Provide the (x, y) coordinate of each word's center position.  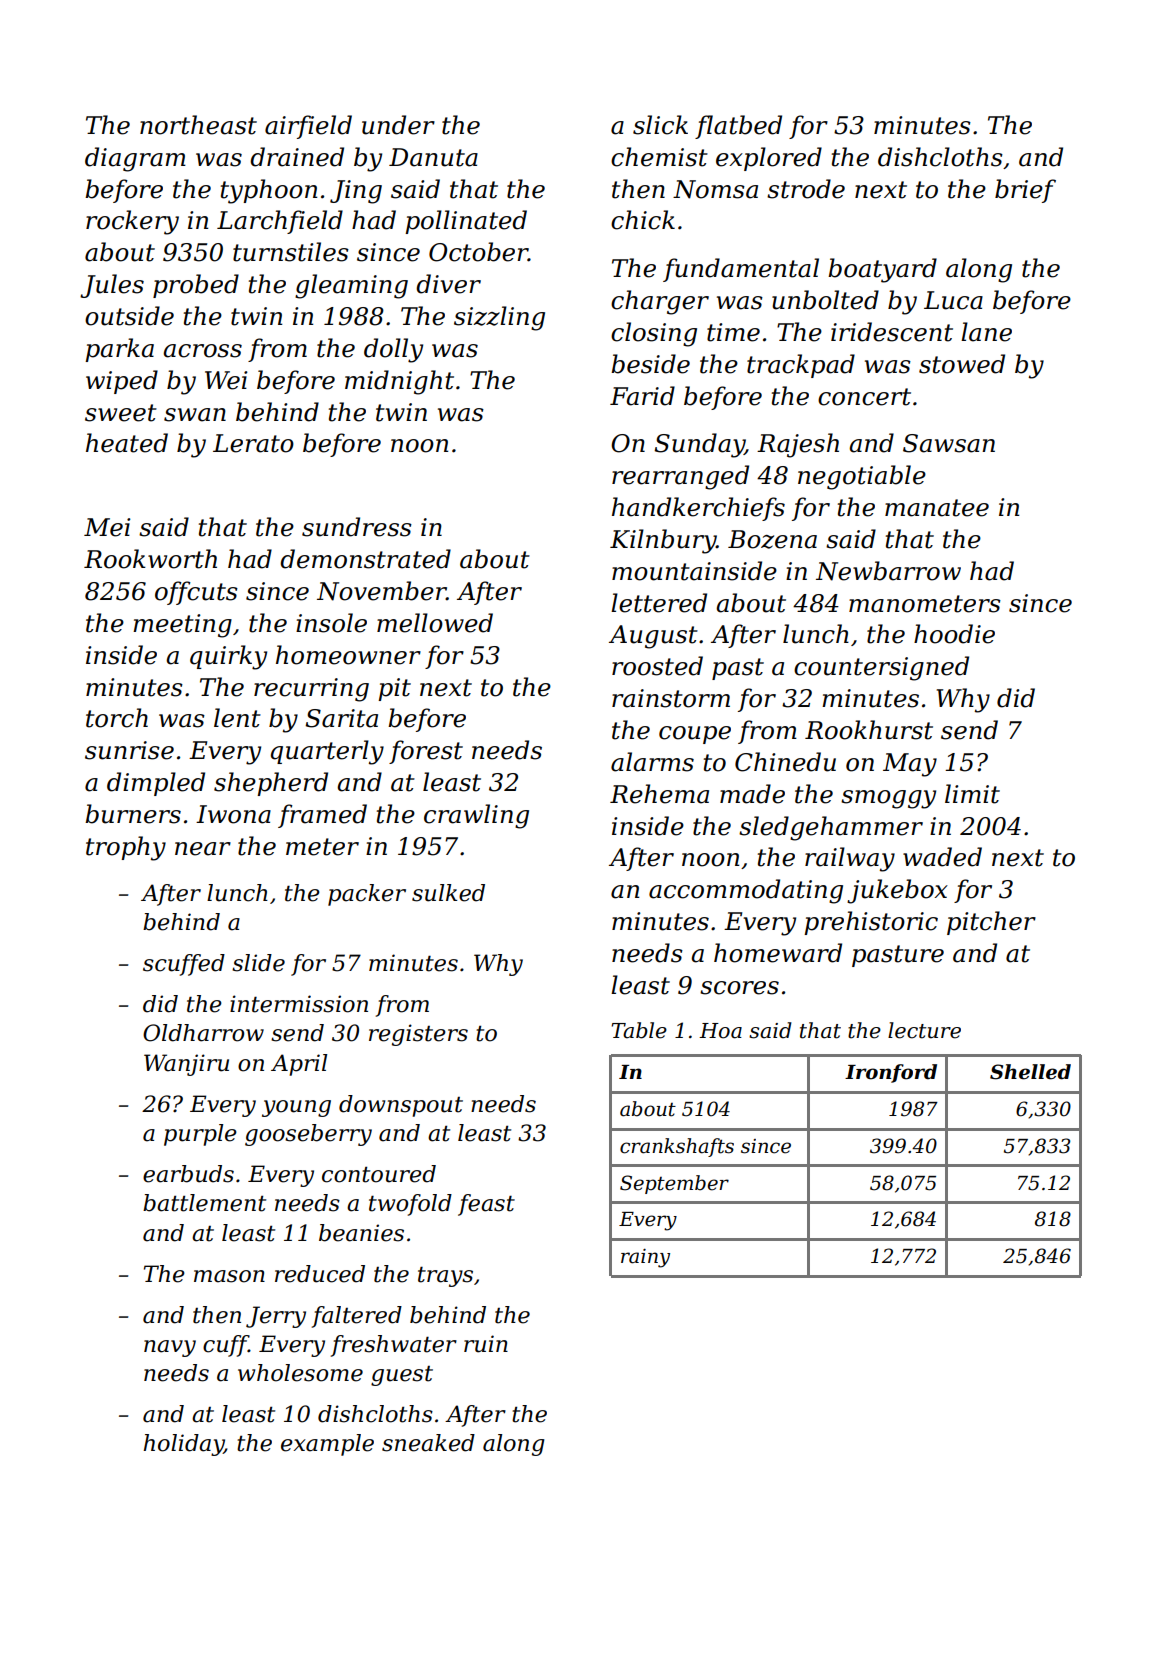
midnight (399, 382)
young (296, 1108)
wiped (122, 382)
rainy (645, 1258)
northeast (198, 125)
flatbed (738, 127)
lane (986, 332)
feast (486, 1205)
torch (117, 718)
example (327, 1445)
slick (660, 125)
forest (426, 752)
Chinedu (785, 762)
